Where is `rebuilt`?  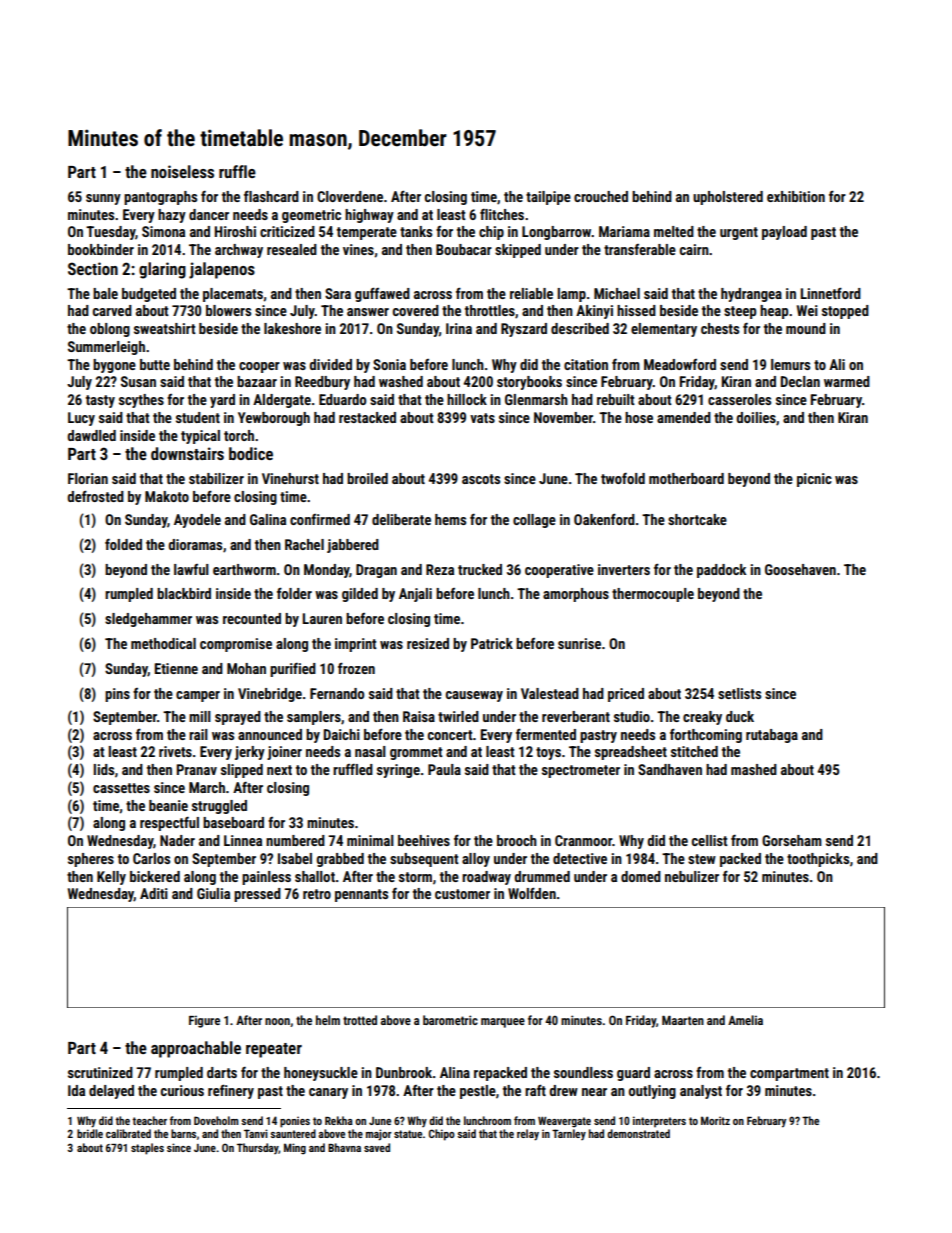 rebuilt is located at coordinates (616, 399).
